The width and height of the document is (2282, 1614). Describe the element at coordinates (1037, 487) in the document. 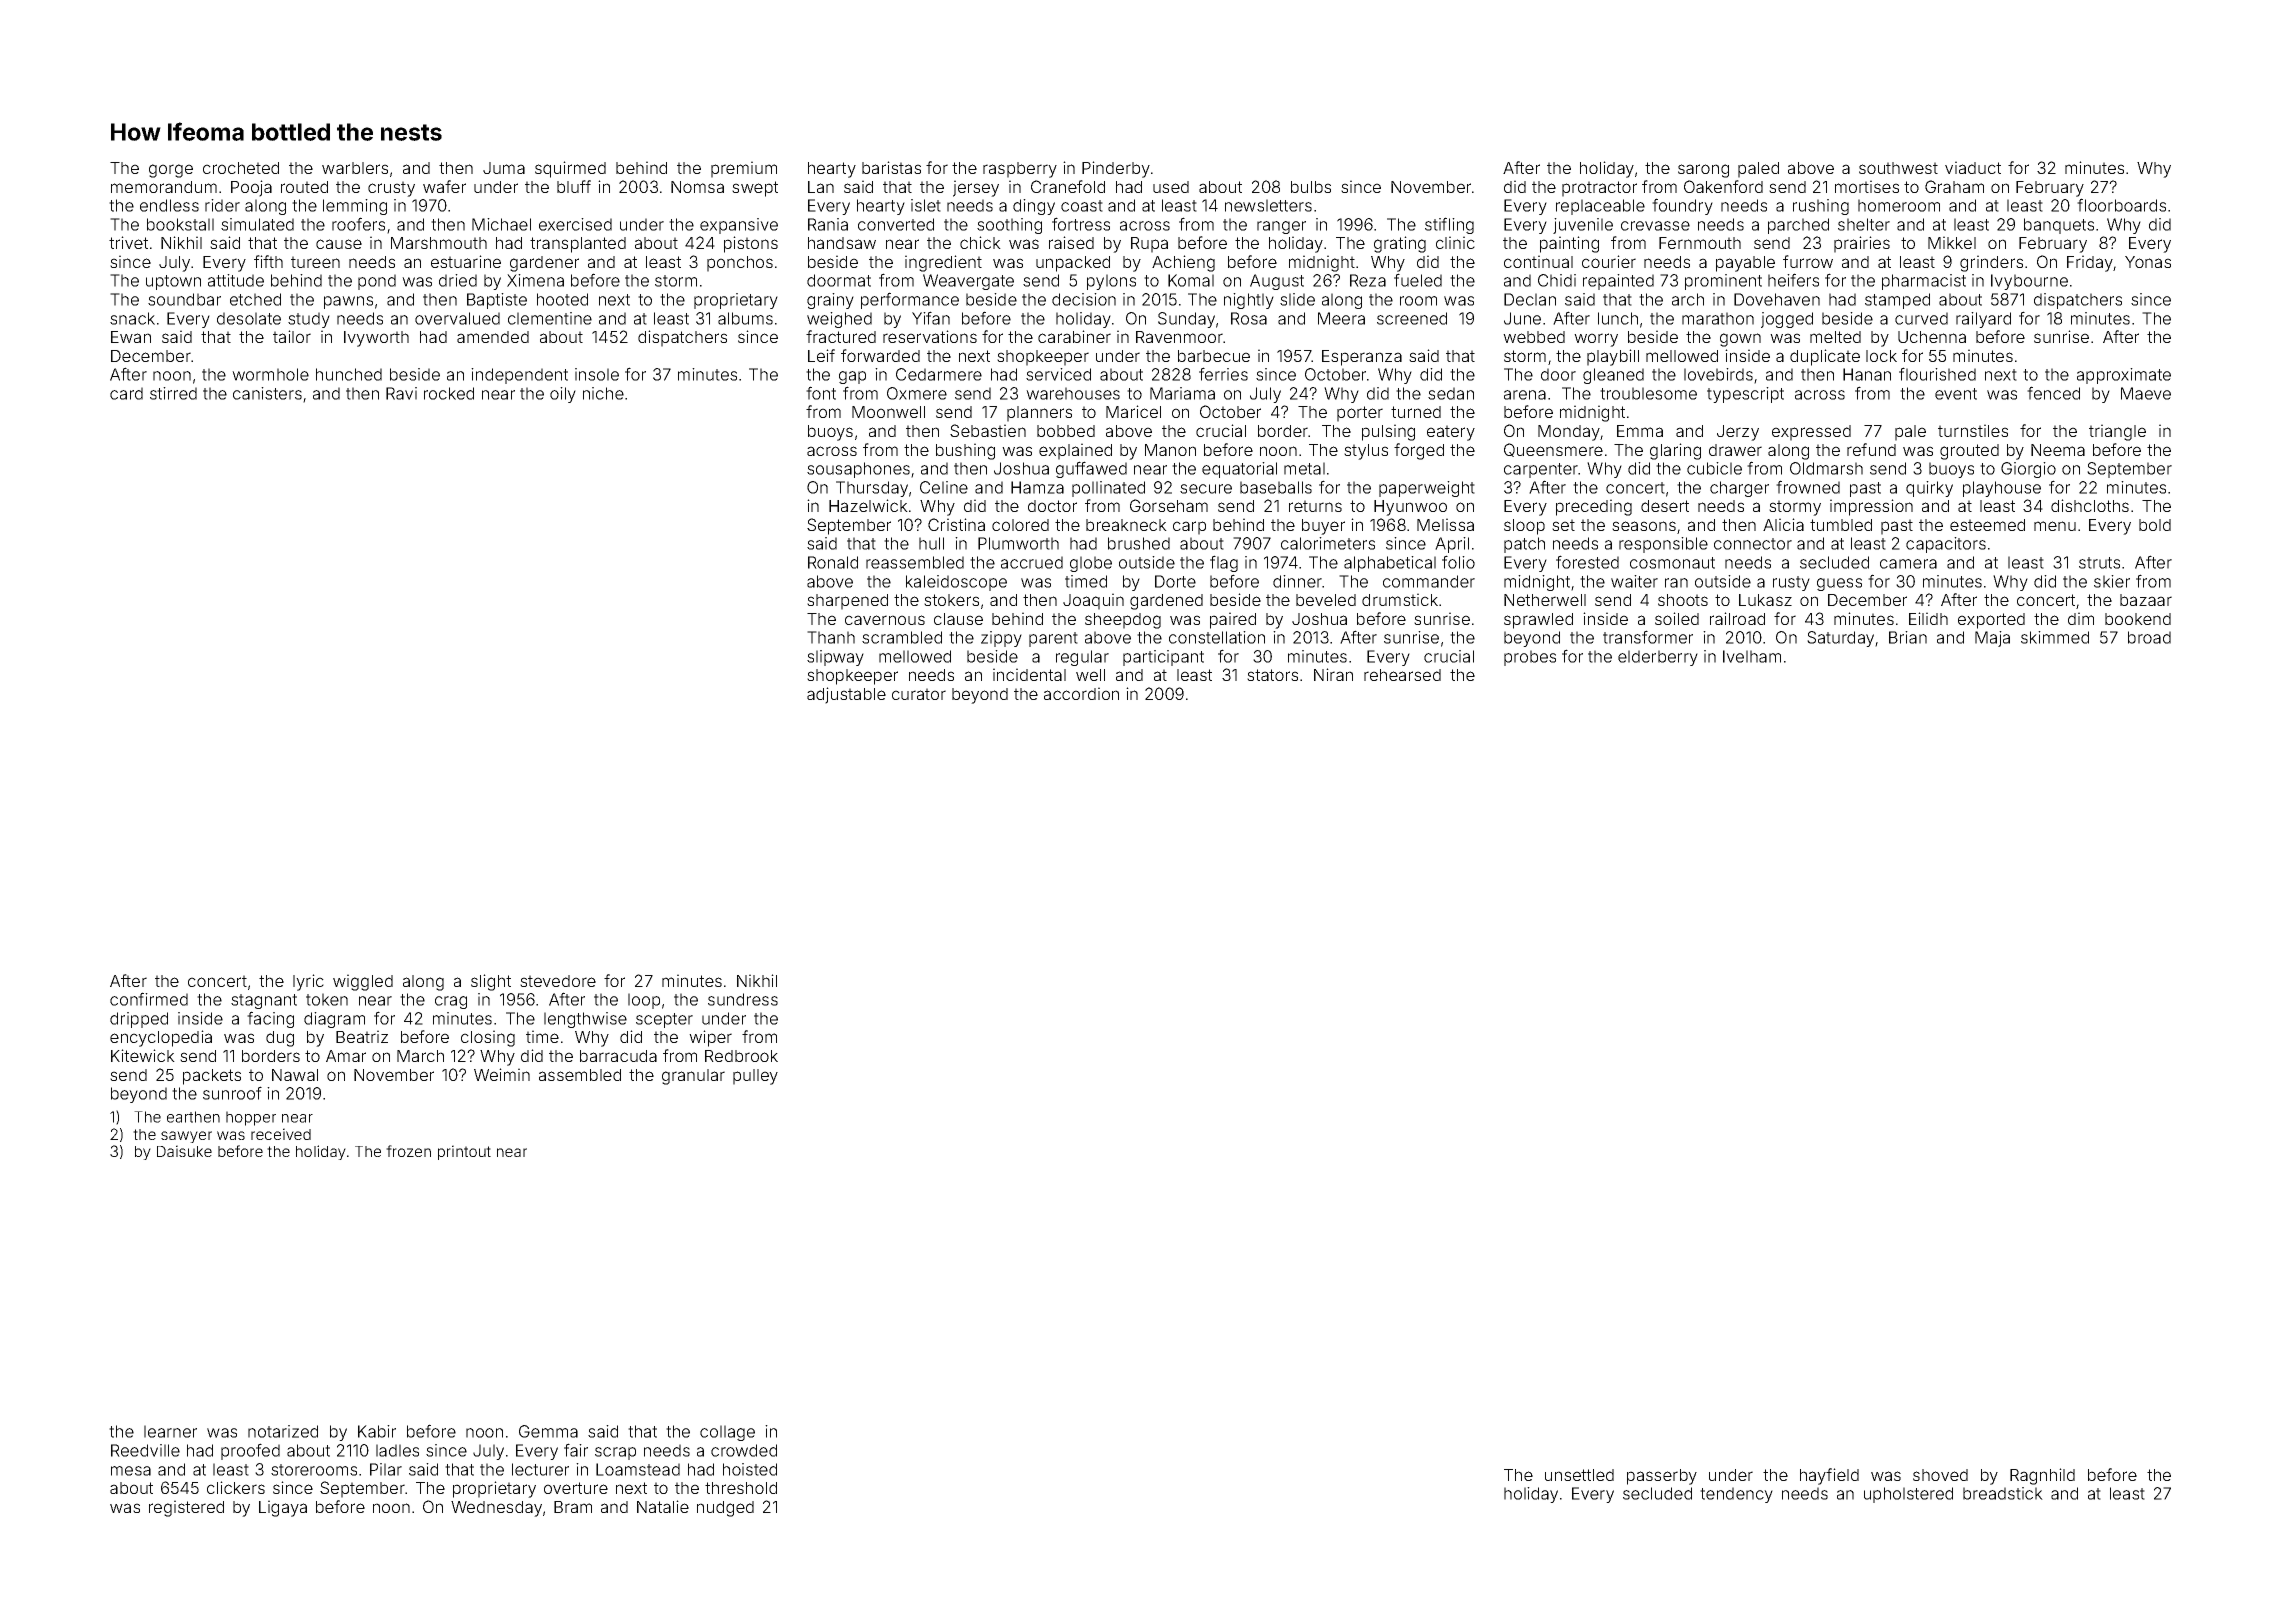

I see `Hamza` at that location.
